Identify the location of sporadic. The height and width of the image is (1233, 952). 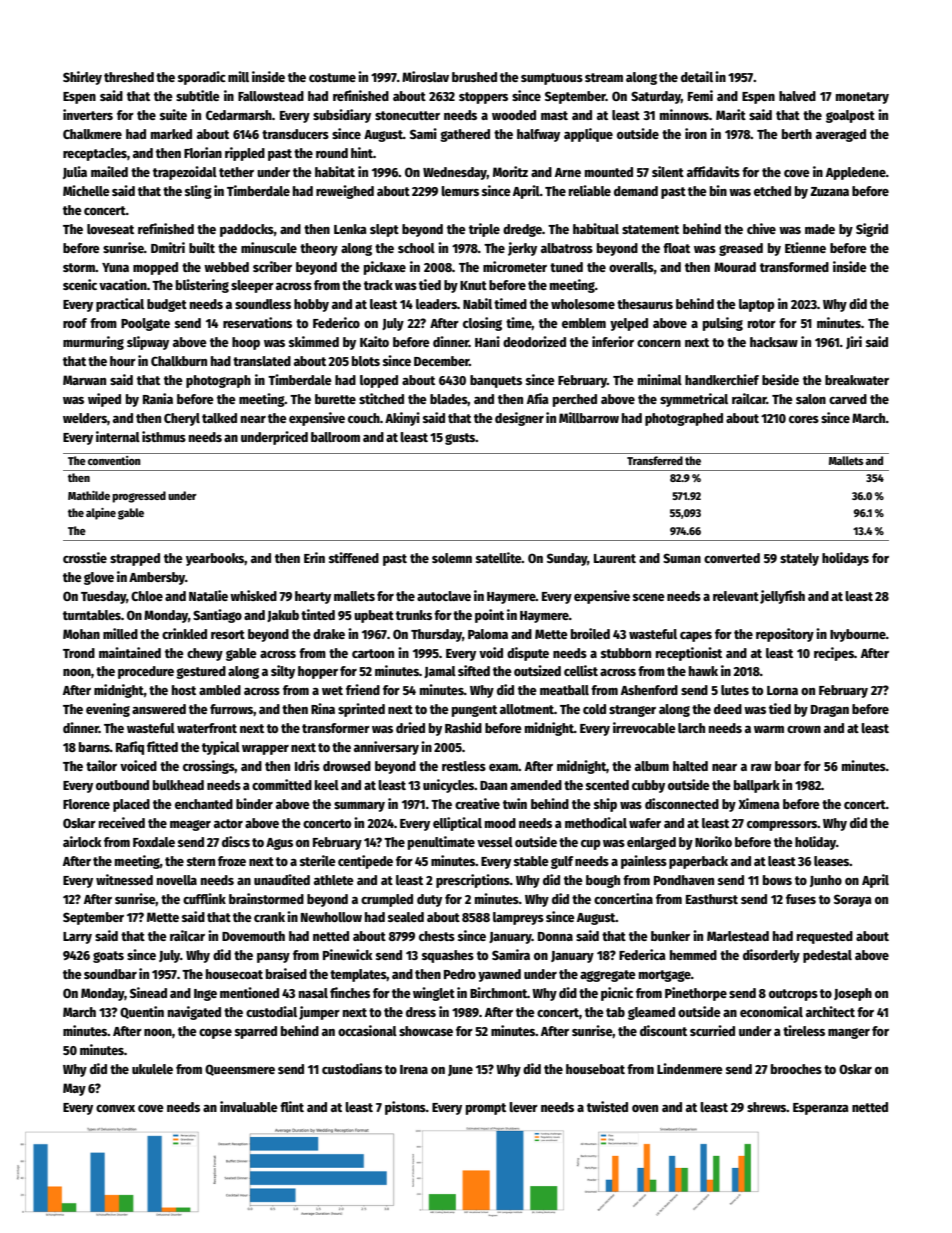
(202, 78).
